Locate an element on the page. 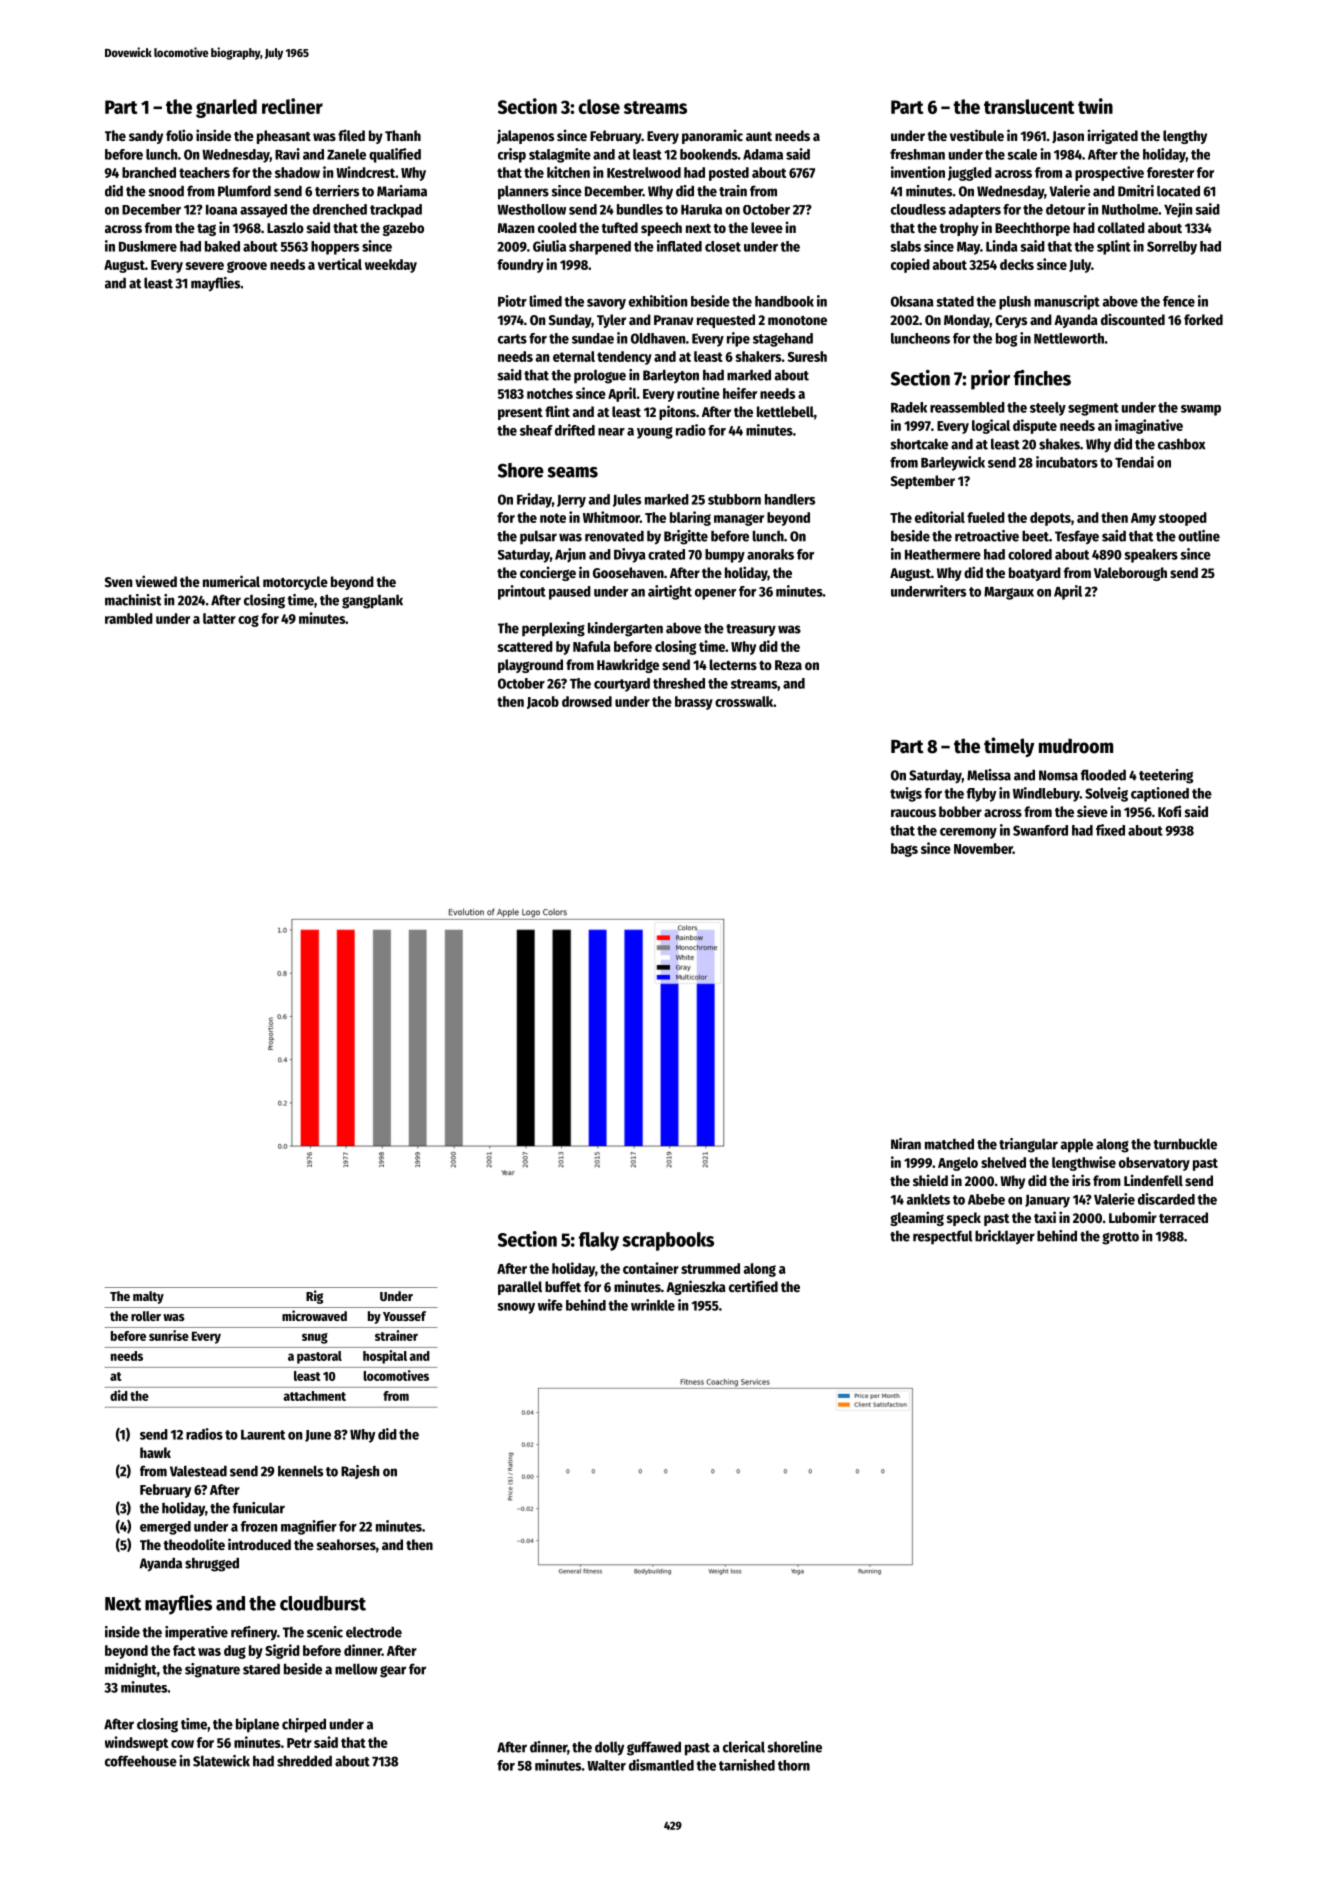 The image size is (1328, 1878). thorn is located at coordinates (794, 1765).
